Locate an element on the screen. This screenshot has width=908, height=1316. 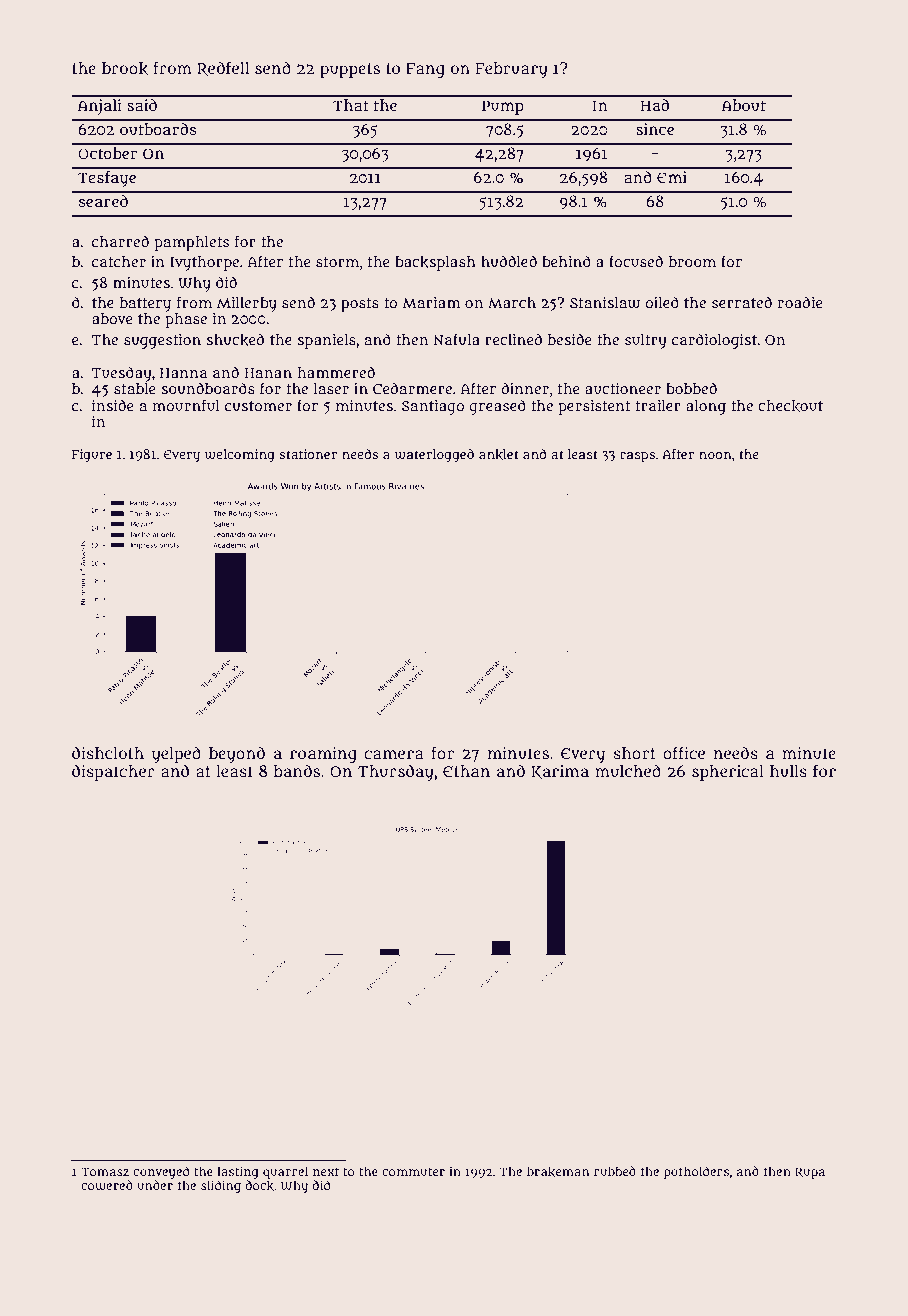
dispatcher is located at coordinates (113, 772).
